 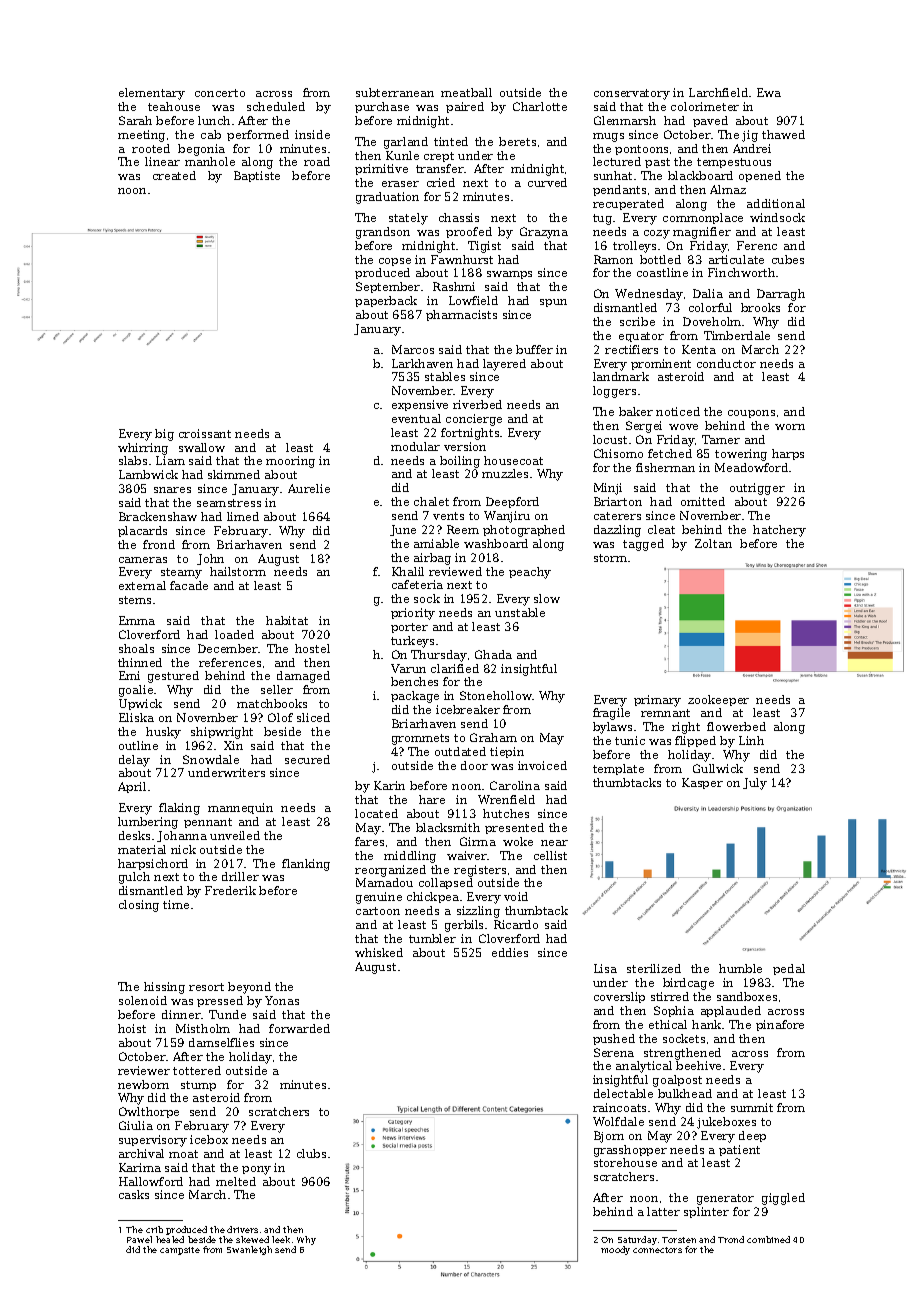 What do you see at coordinates (420, 405) in the screenshot?
I see `expensive` at bounding box center [420, 405].
